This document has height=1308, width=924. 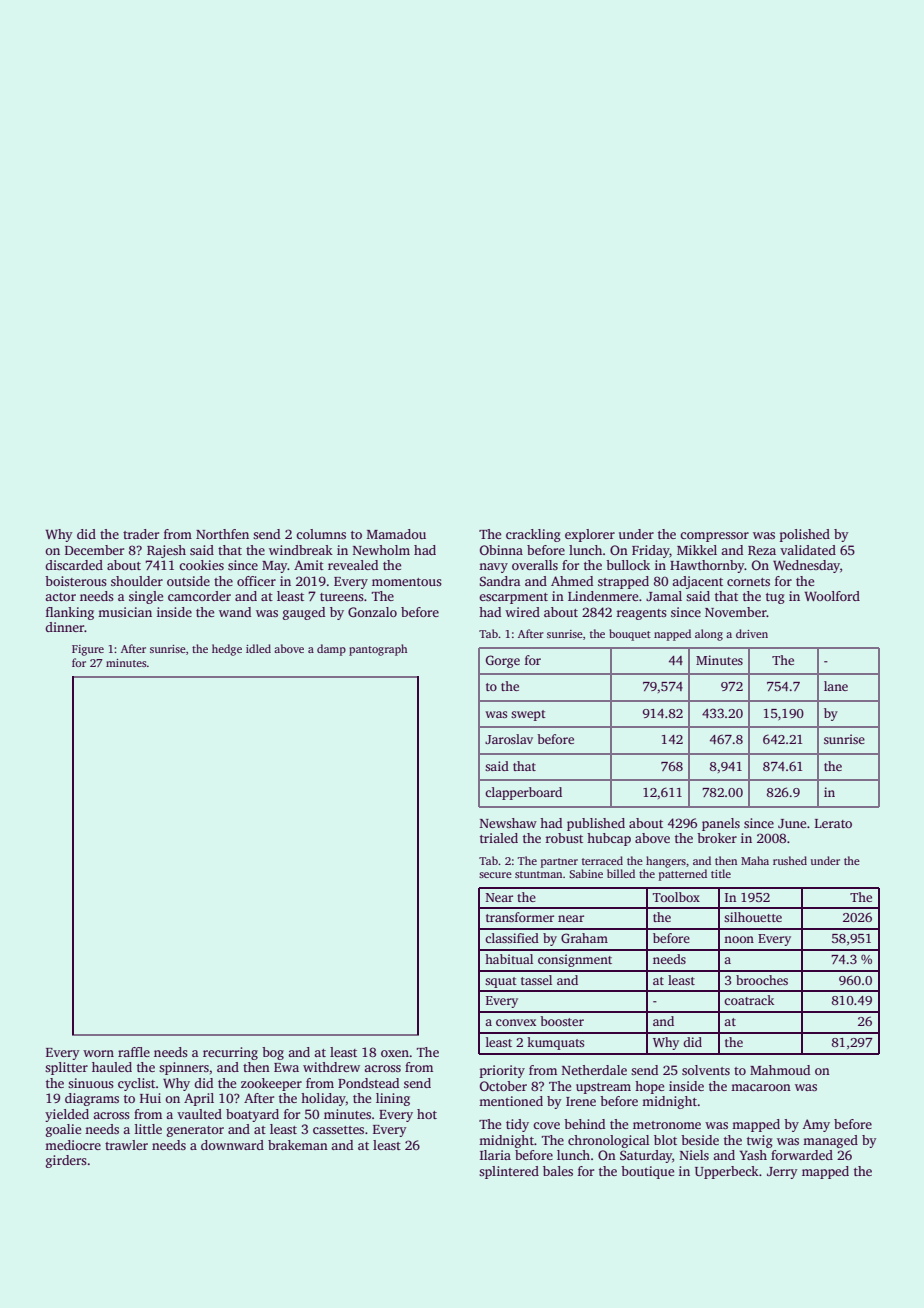 I want to click on goalie, so click(x=63, y=1130).
